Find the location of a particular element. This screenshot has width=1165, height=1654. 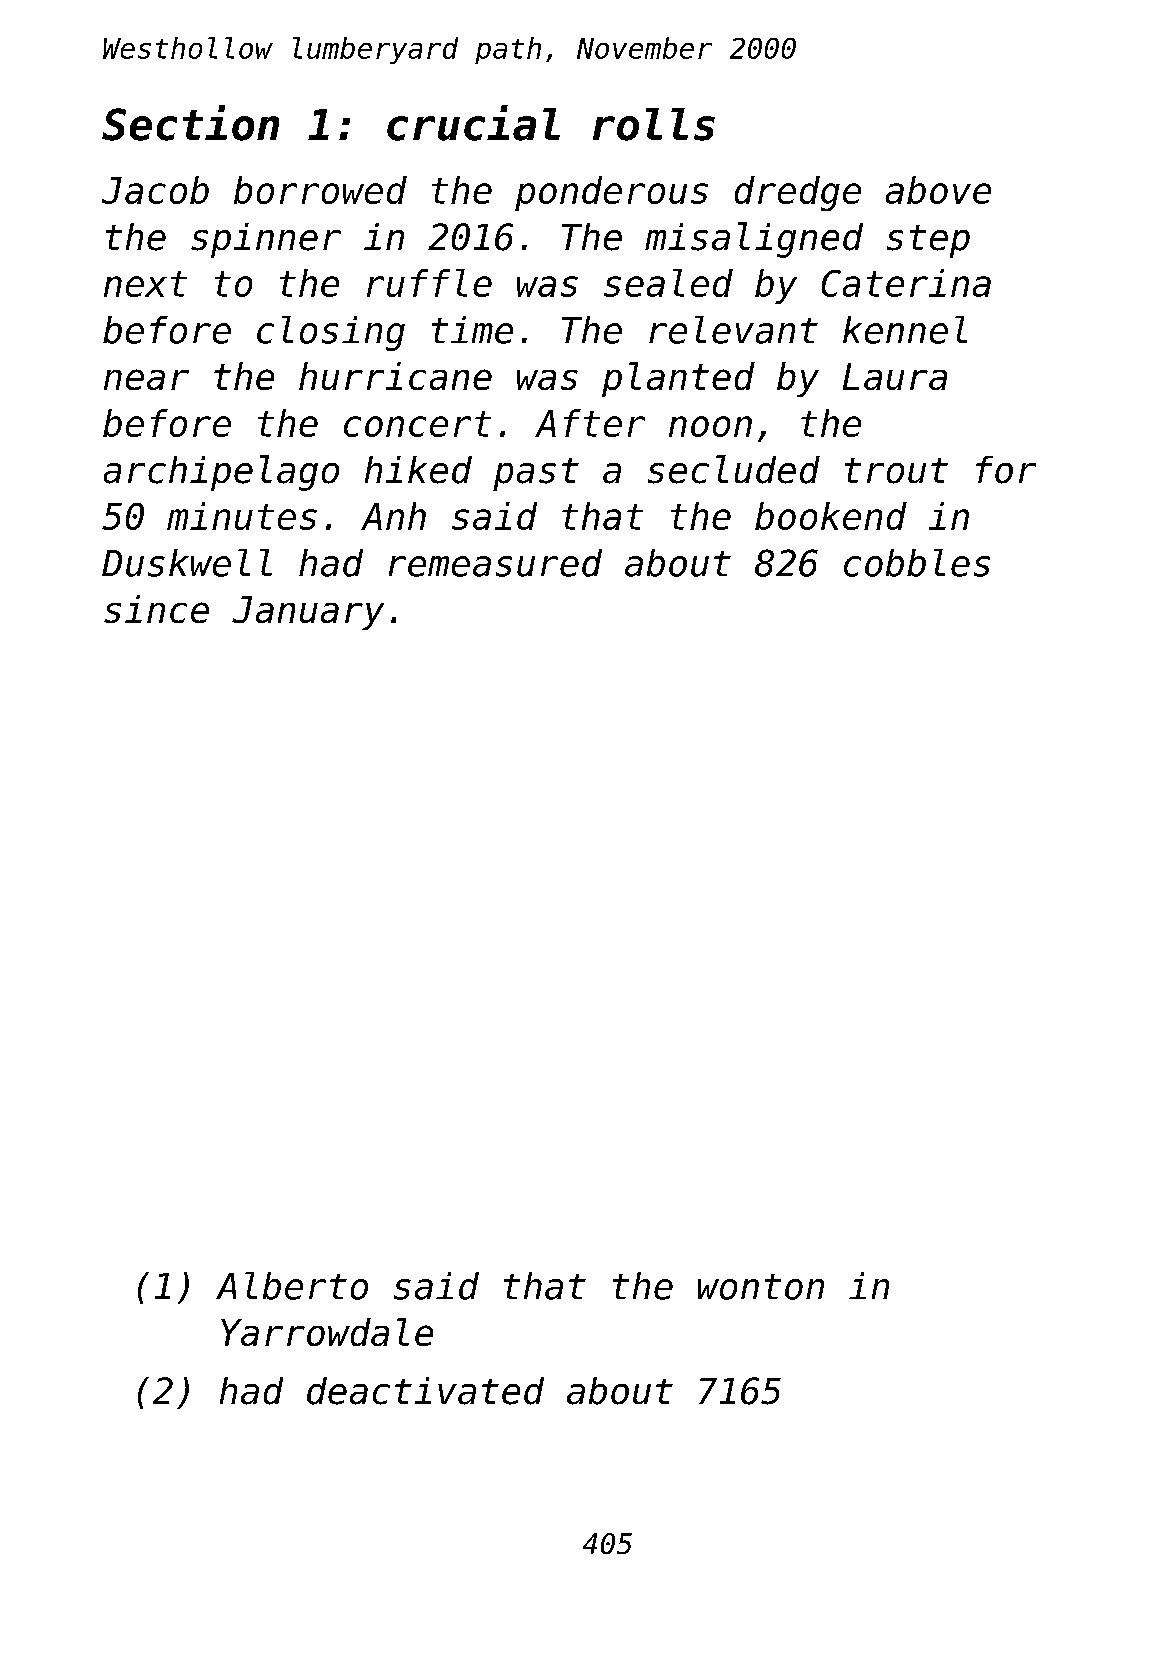

Laura is located at coordinates (895, 376).
